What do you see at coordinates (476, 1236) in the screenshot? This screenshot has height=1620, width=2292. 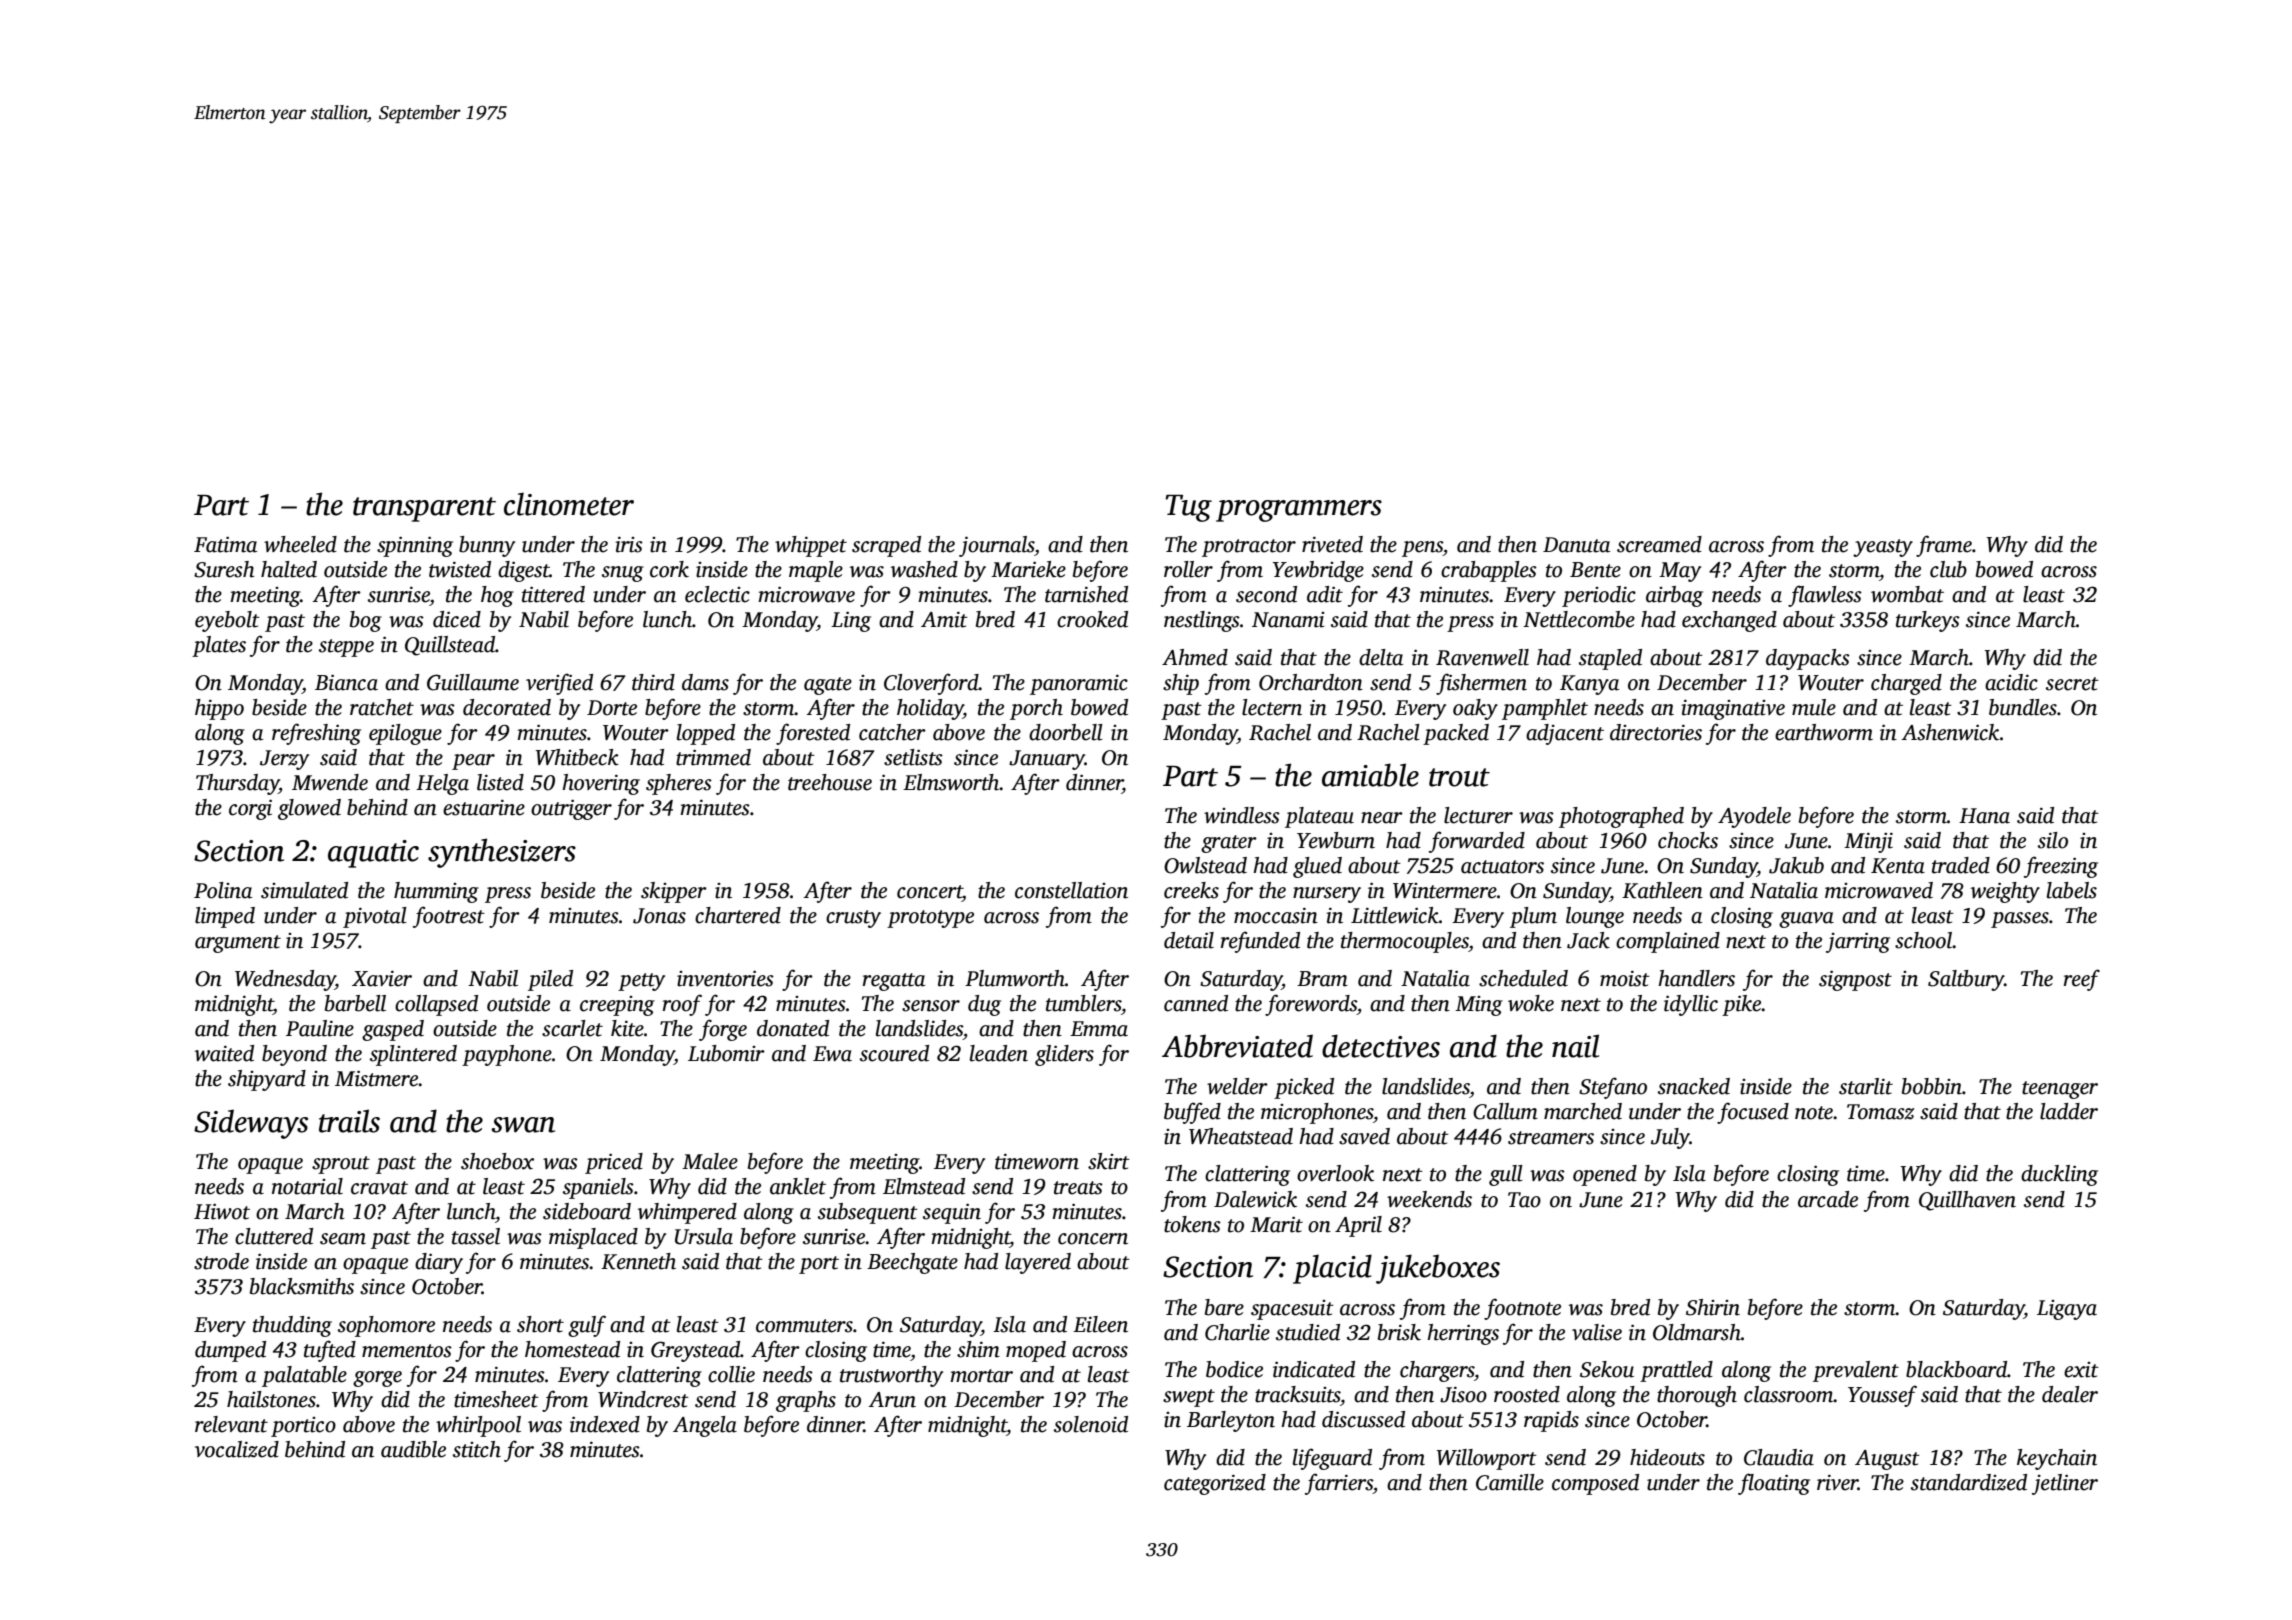 I see `tassel` at bounding box center [476, 1236].
